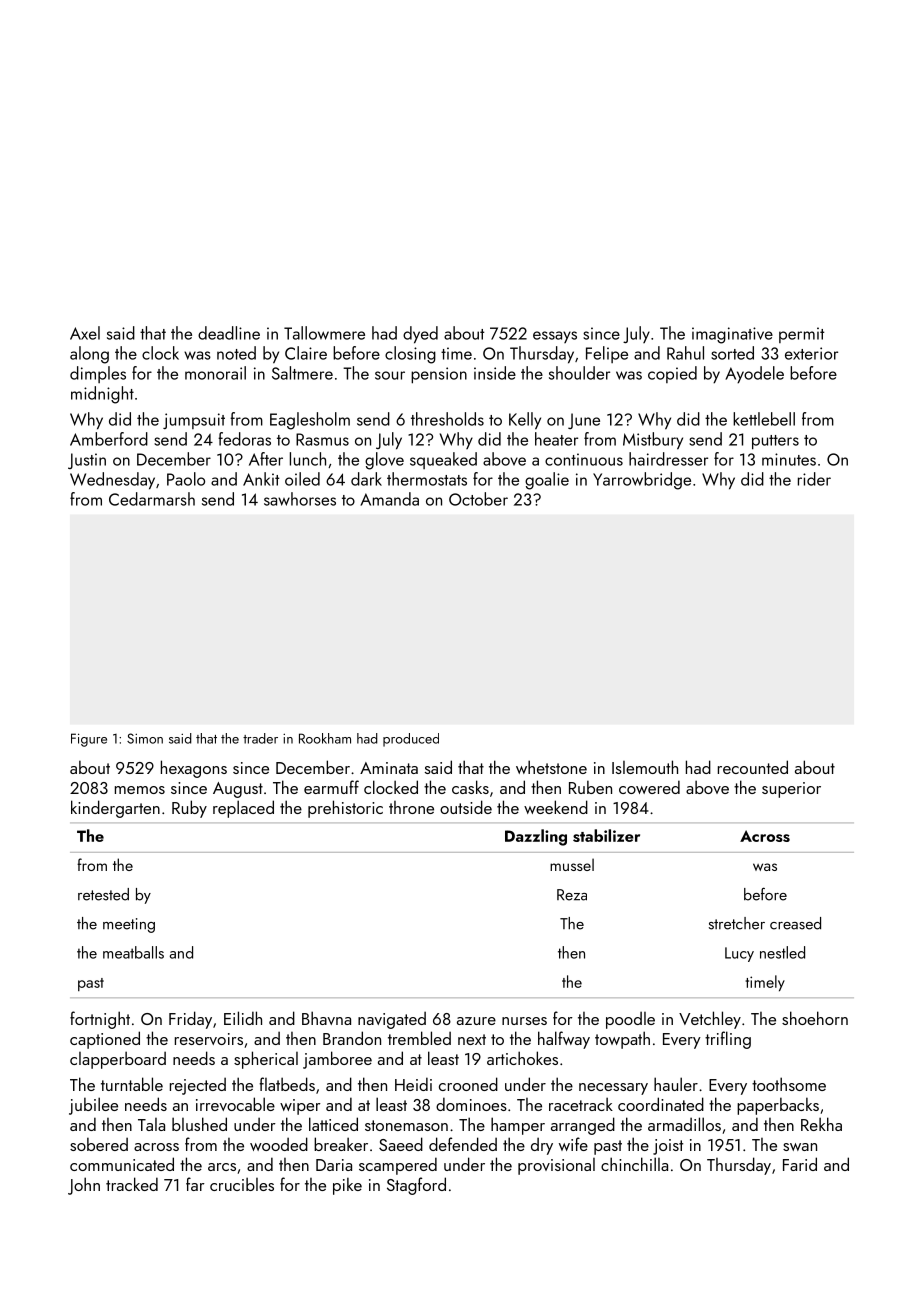 This image has height=1308, width=924. Describe the element at coordinates (98, 374) in the image. I see `dimples` at that location.
